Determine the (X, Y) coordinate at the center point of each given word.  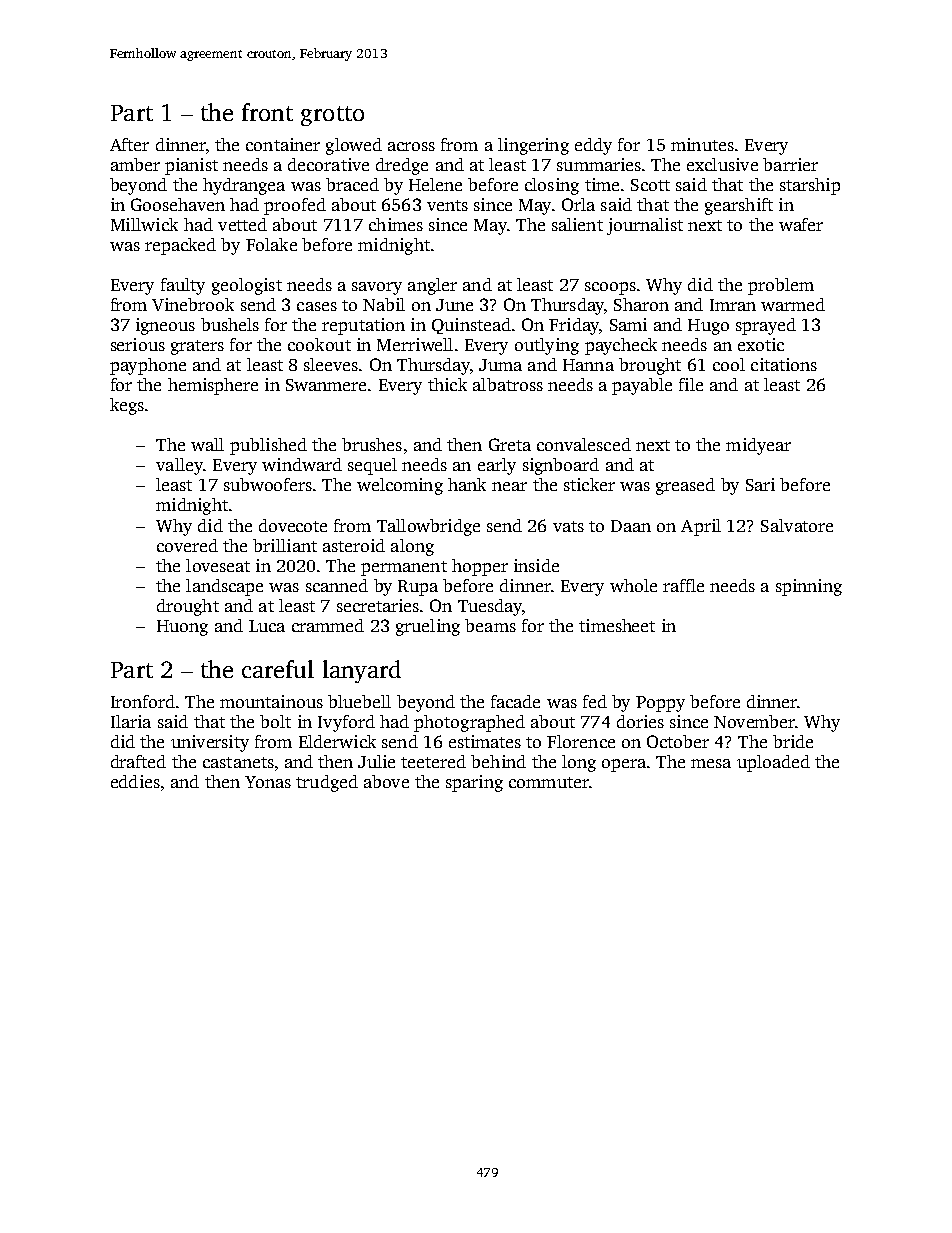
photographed (469, 723)
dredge (402, 166)
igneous (165, 326)
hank (467, 484)
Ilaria (131, 721)
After (129, 144)
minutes (702, 144)
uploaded (773, 763)
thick (447, 384)
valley (179, 466)
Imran (733, 305)
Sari (760, 484)
